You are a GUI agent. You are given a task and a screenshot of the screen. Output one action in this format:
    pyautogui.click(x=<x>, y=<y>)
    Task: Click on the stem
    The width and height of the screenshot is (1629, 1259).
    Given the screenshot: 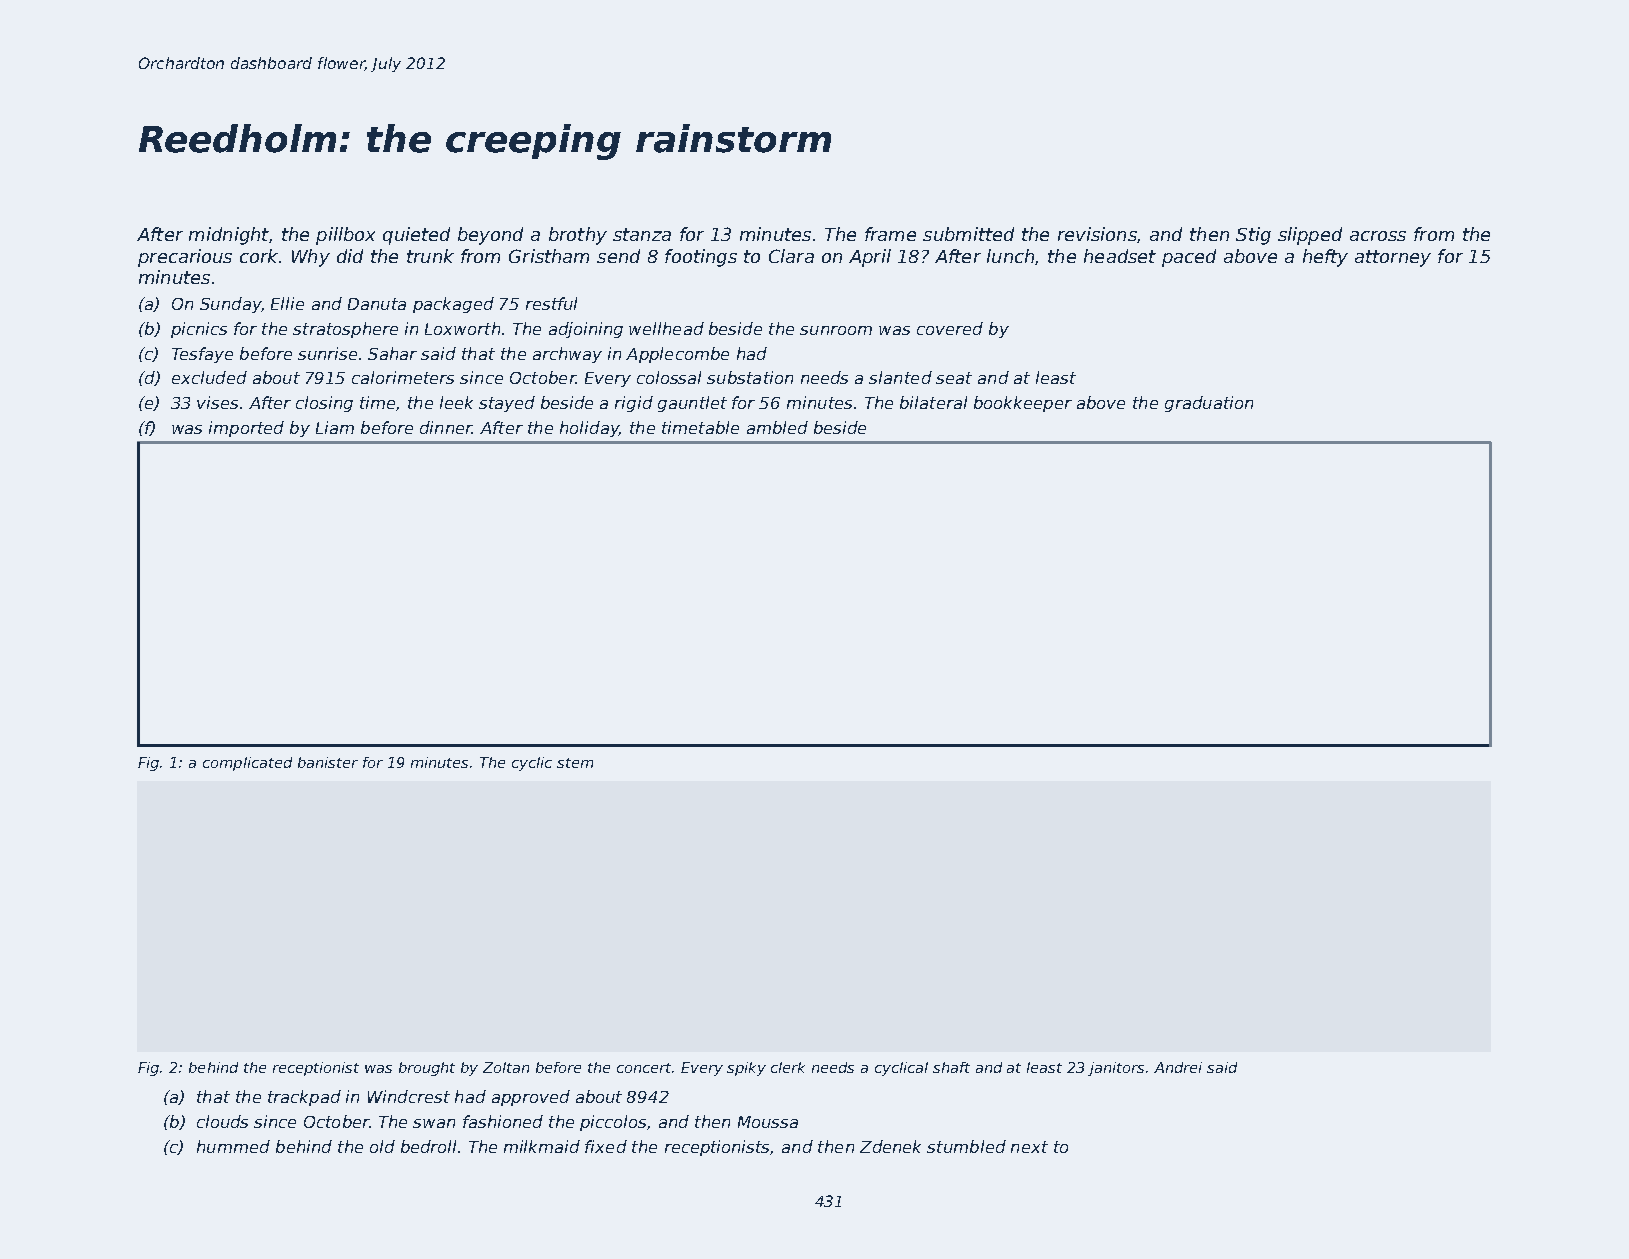 What is the action you would take?
    pyautogui.click(x=575, y=763)
